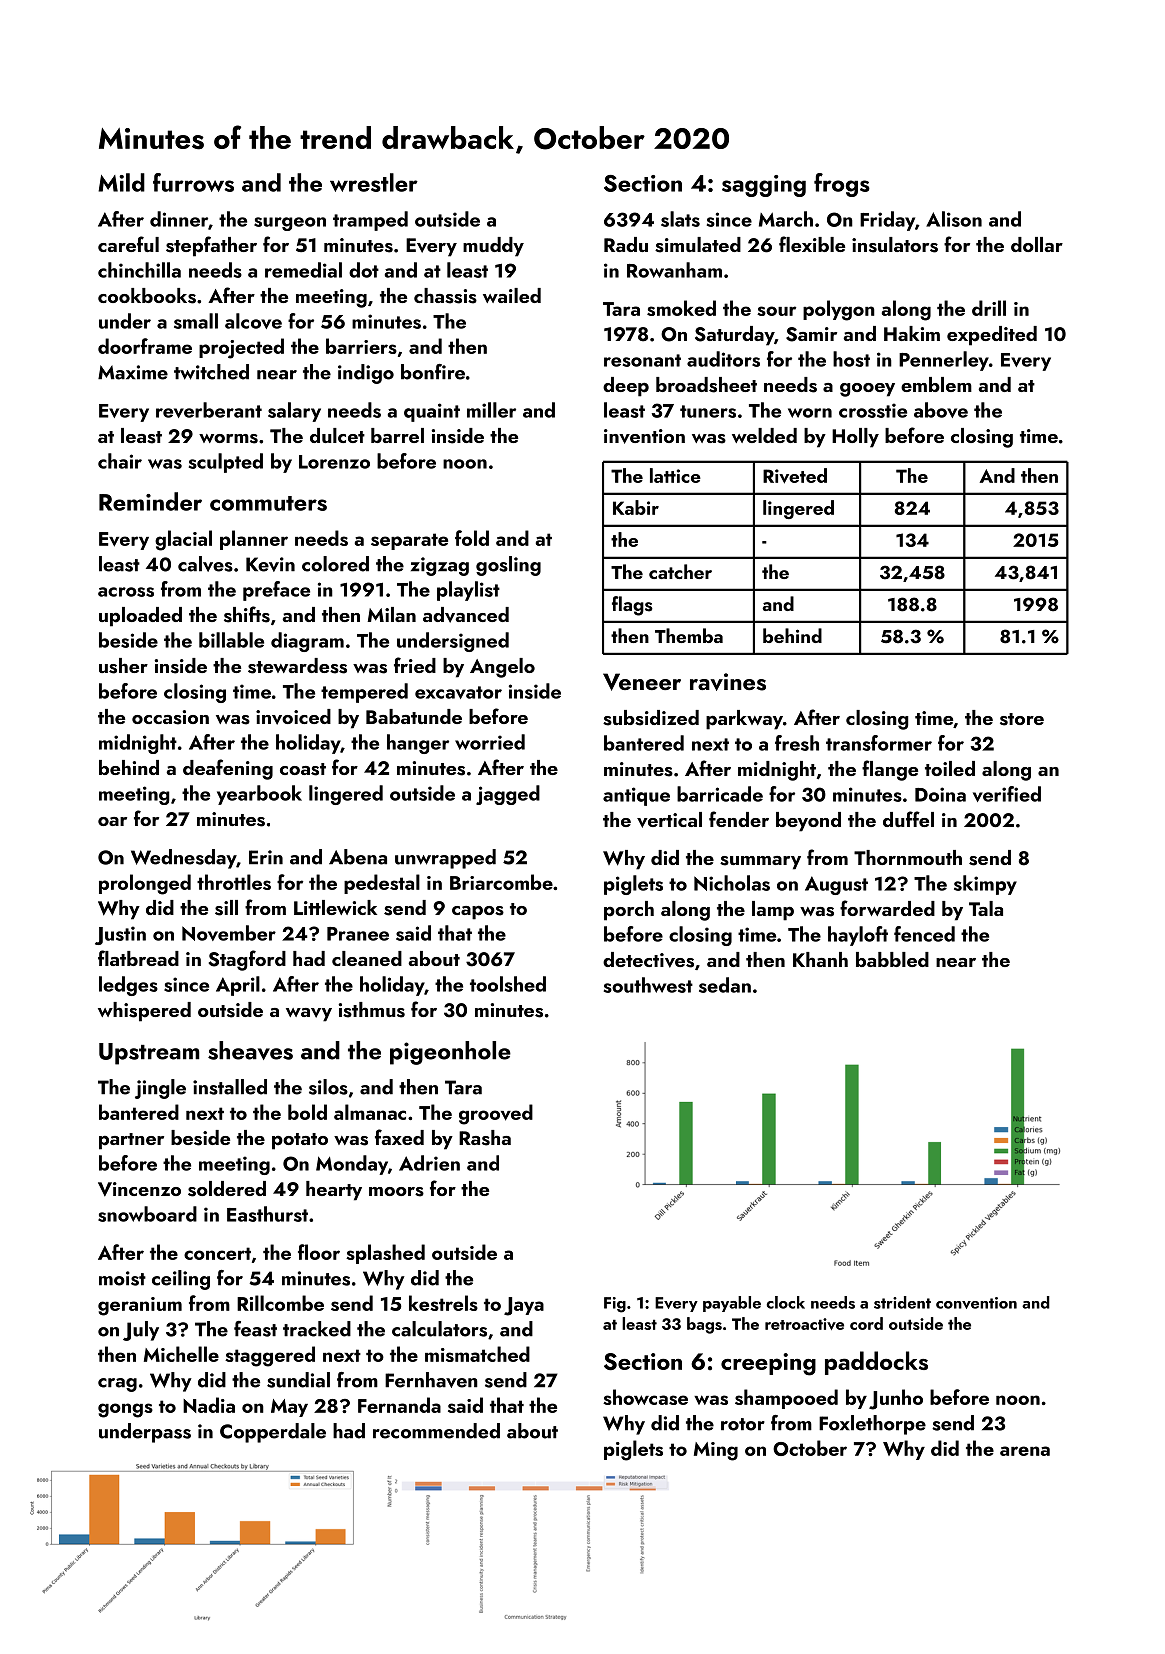 This page has height=1654, width=1165. Describe the element at coordinates (851, 359) in the page. I see `host` at that location.
